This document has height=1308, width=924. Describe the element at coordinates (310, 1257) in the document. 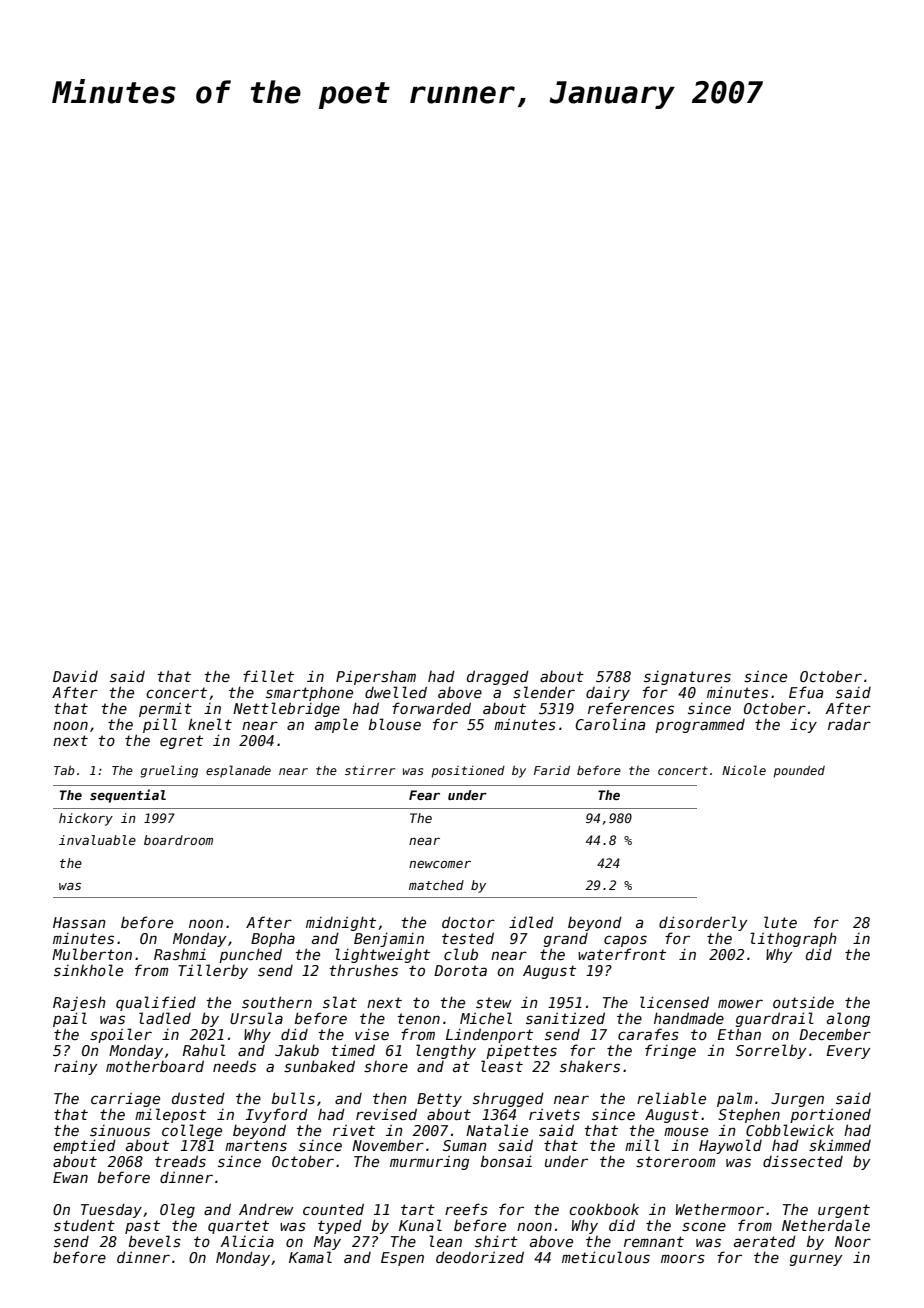

I see `Kamal` at that location.
